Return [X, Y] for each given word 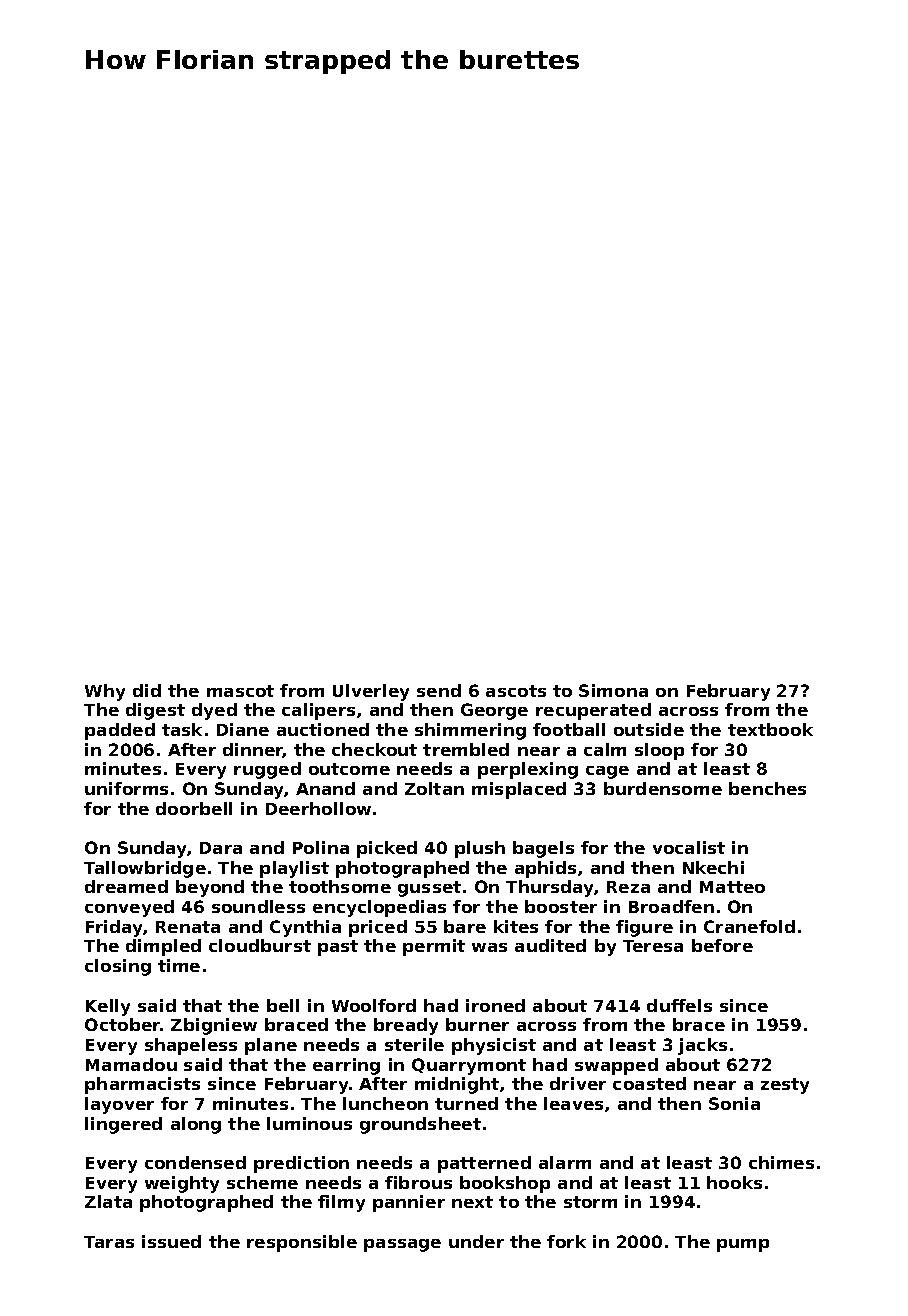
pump [743, 1245]
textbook [770, 729]
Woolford [374, 1005]
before [722, 945]
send [439, 690]
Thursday [549, 888]
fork [566, 1241]
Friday [114, 928]
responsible [302, 1243]
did [147, 690]
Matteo [732, 887]
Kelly [108, 1007]
